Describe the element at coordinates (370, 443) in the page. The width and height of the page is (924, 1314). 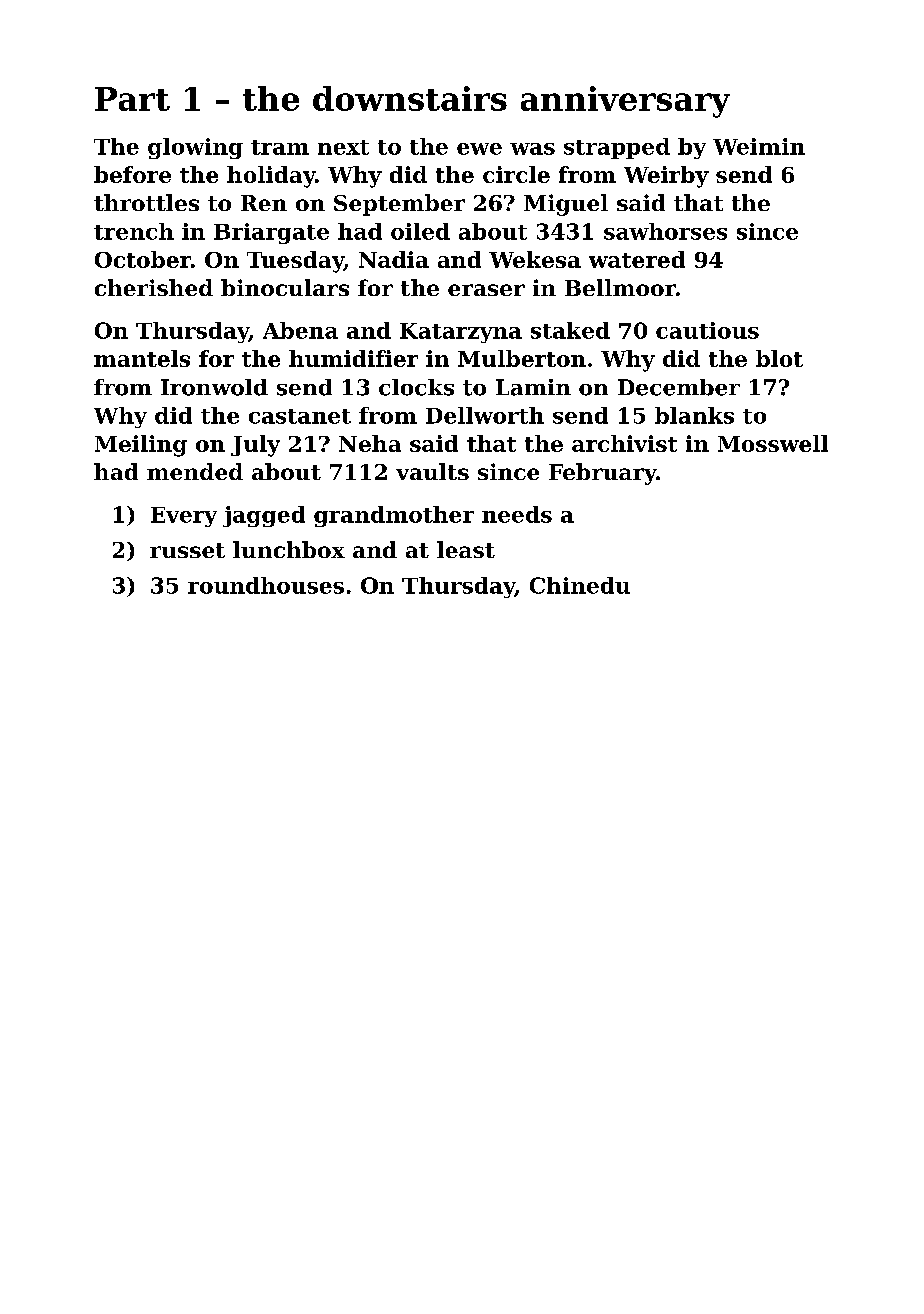
I see `Neha` at that location.
